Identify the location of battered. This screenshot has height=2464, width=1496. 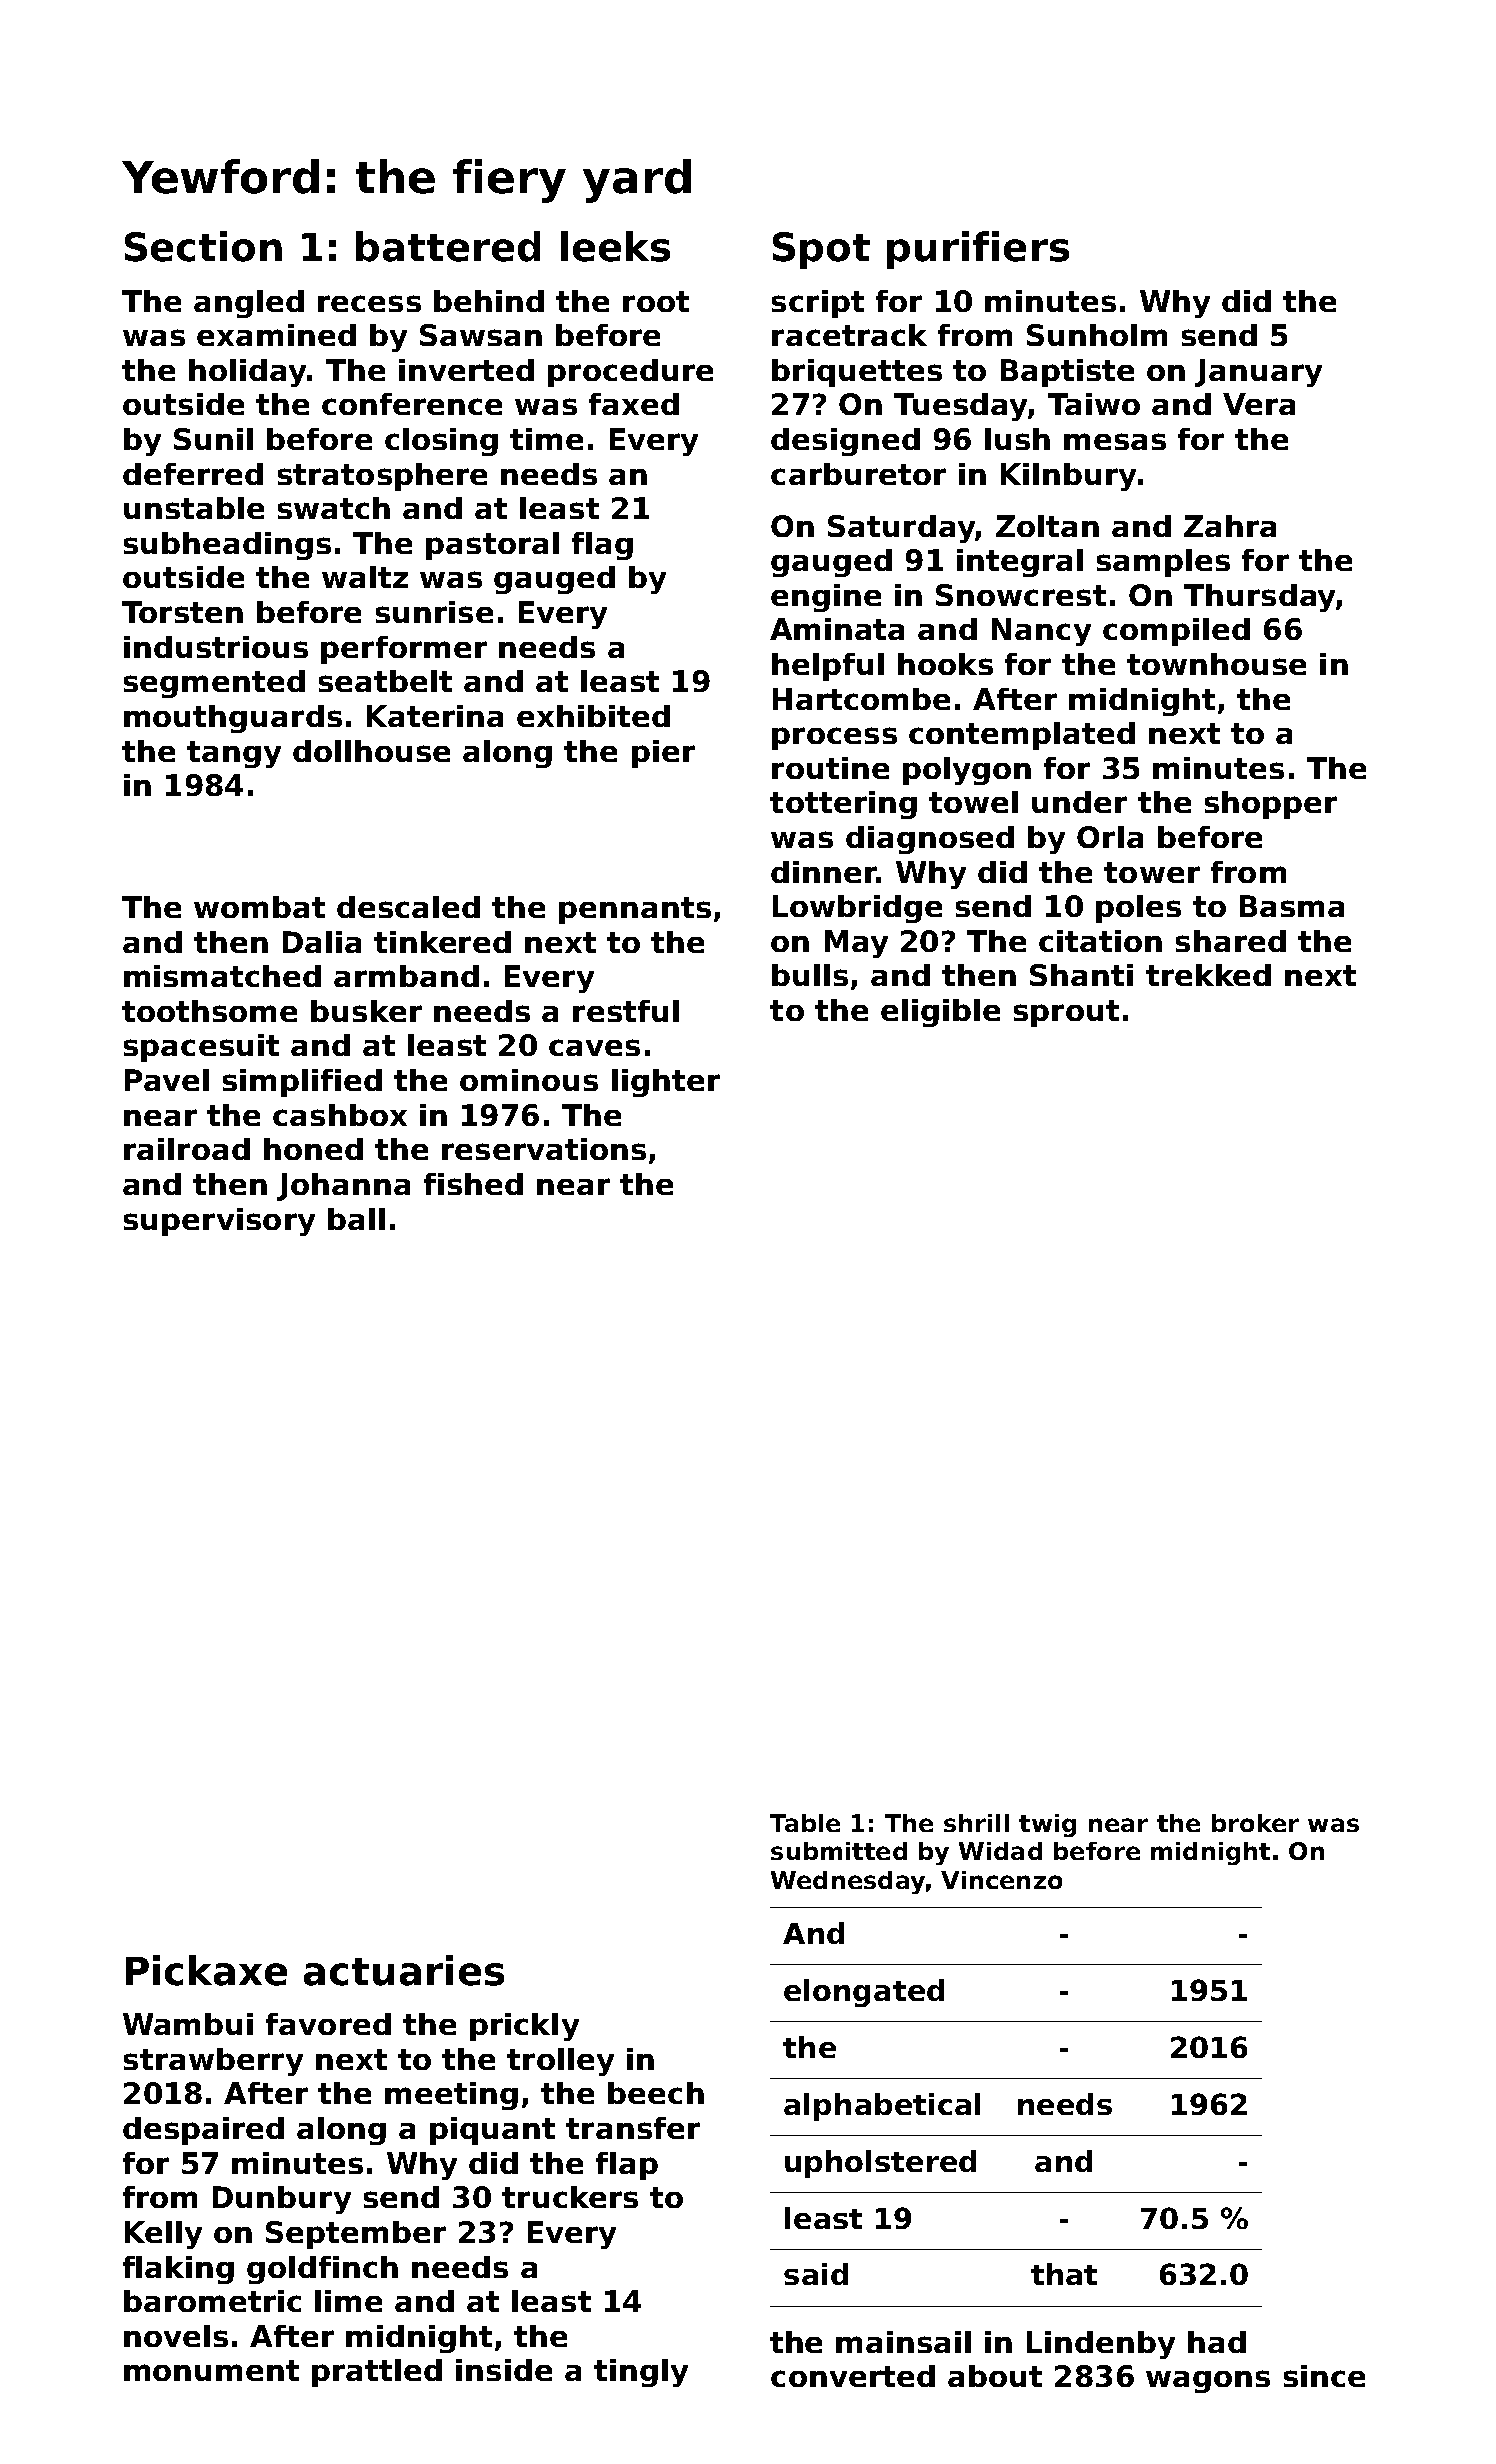
(448, 246).
